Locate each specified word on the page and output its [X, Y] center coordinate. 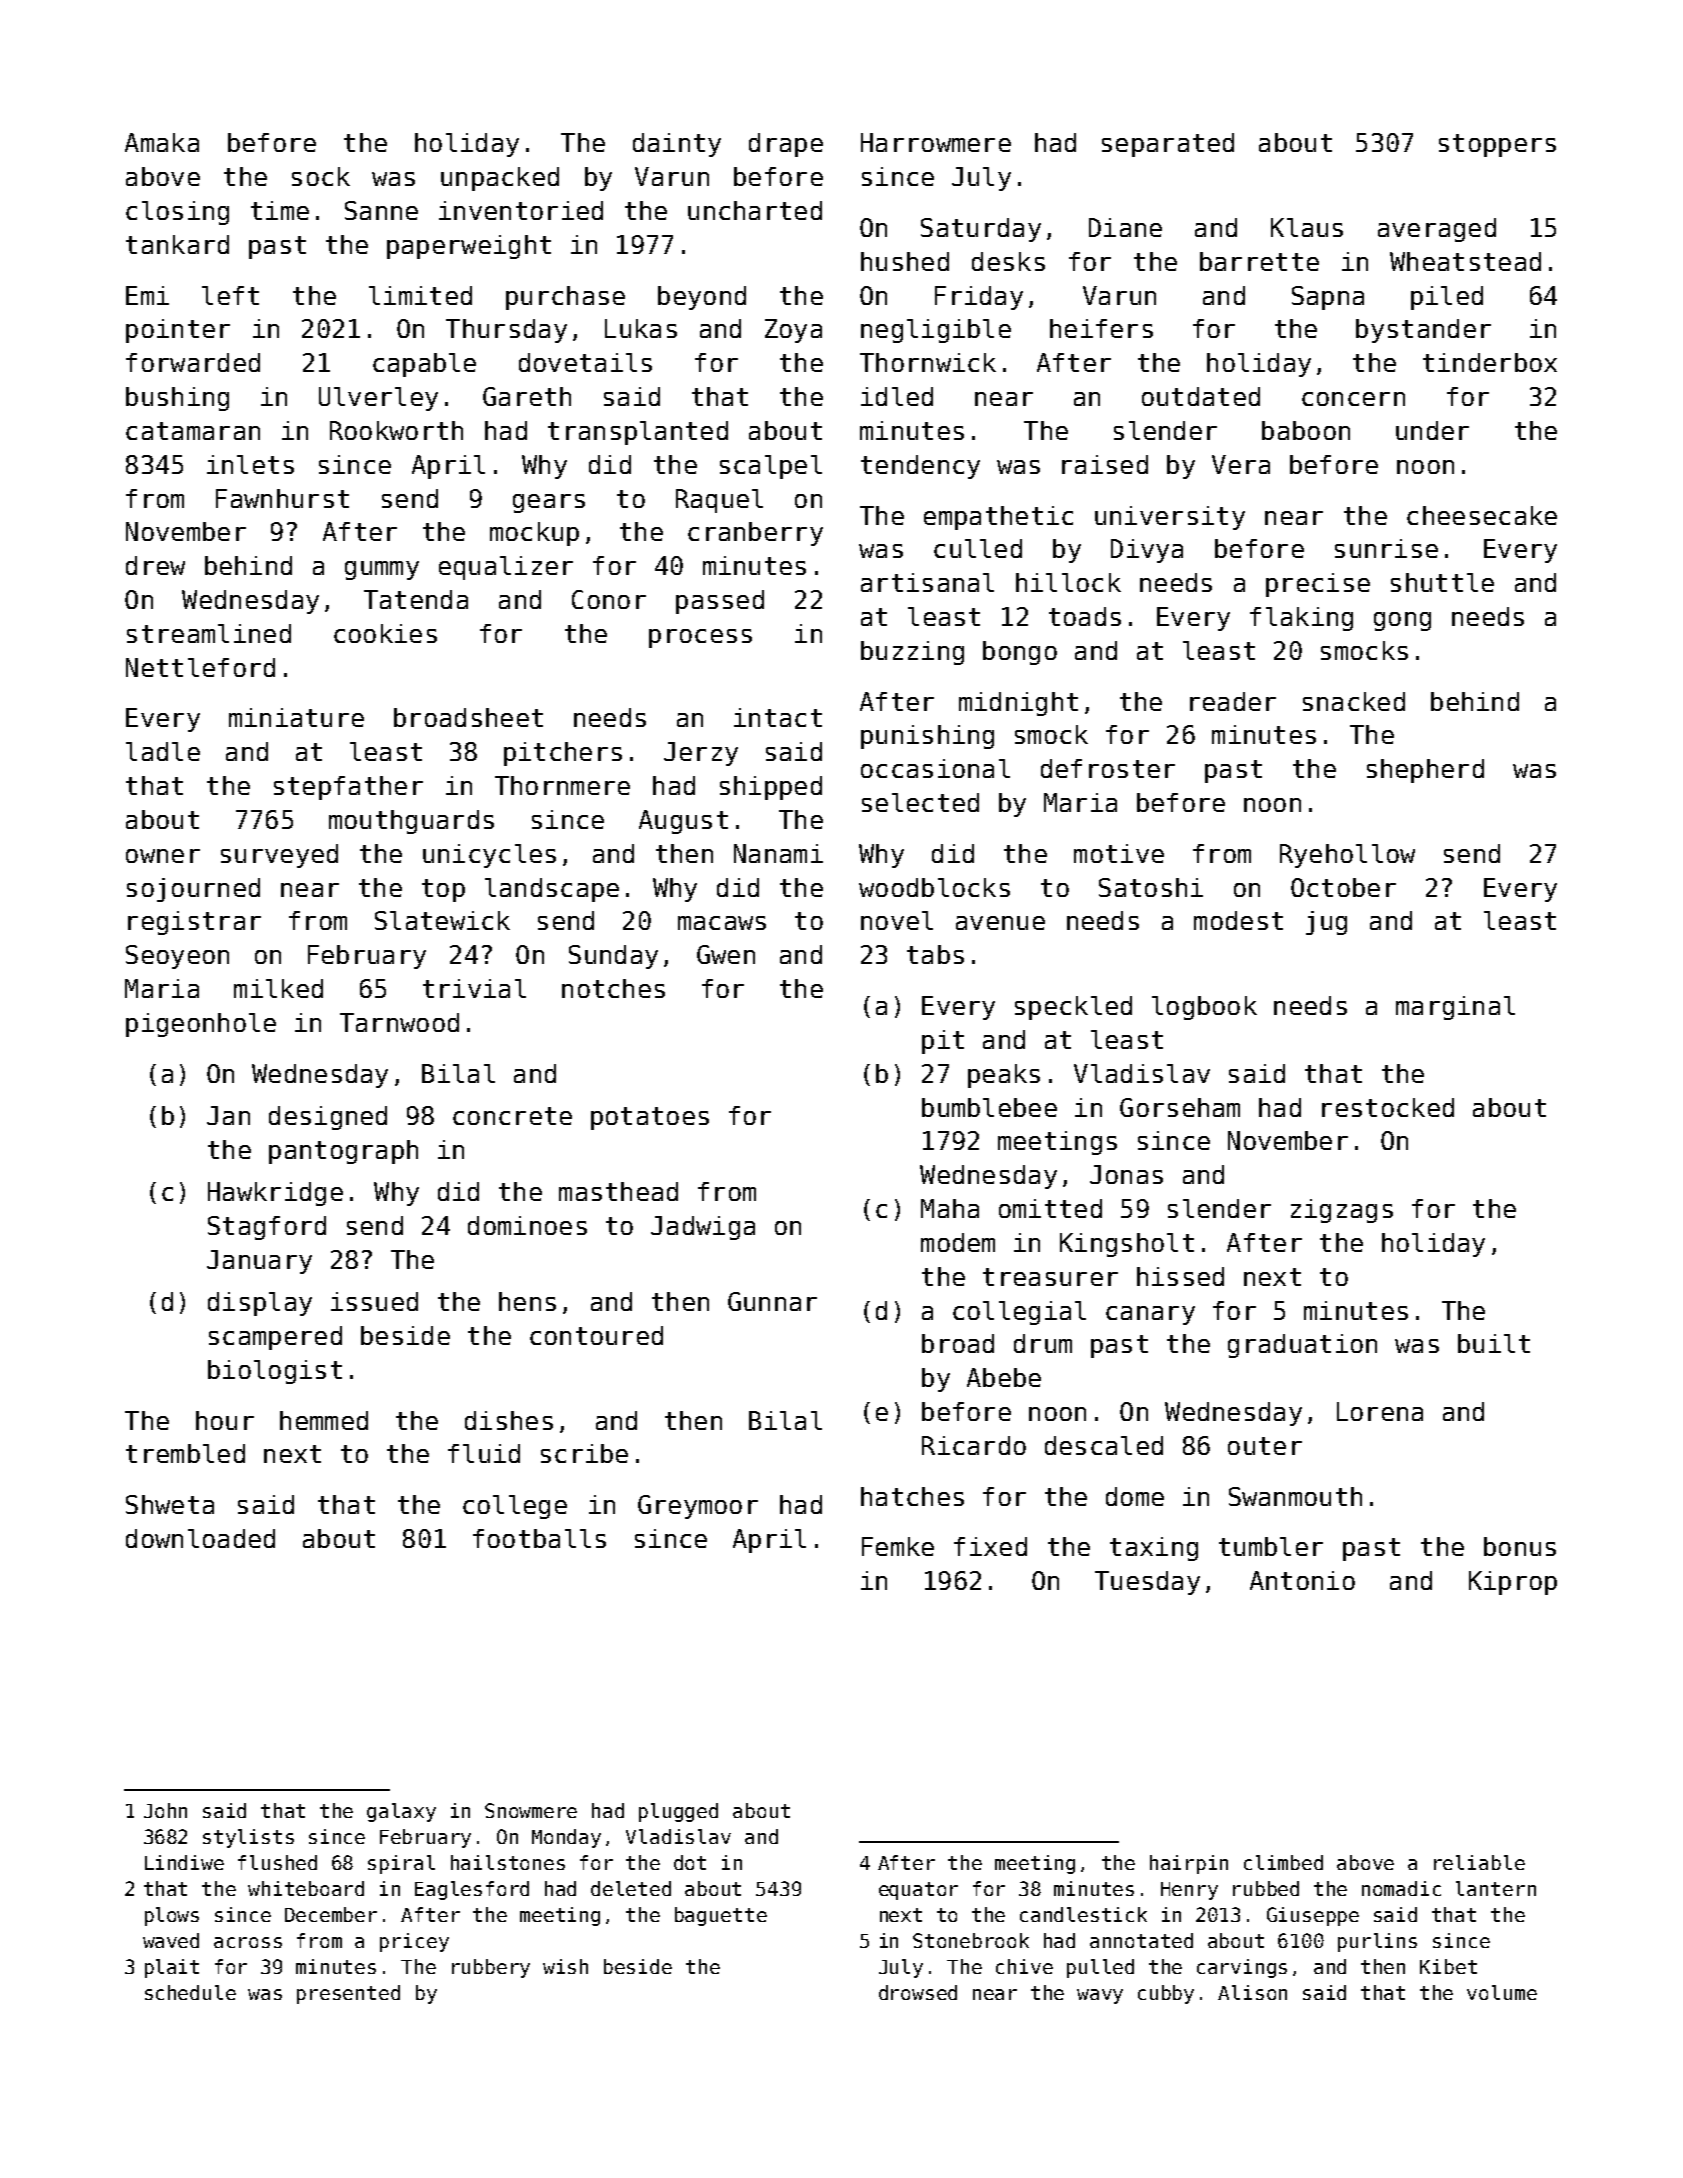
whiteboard [306, 1888]
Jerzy [701, 754]
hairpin [1189, 1864]
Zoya [793, 331]
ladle [163, 751]
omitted [1050, 1208]
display [260, 1304]
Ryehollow [1347, 856]
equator [918, 1891]
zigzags [1342, 1211]
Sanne [381, 210]
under [1432, 430]
